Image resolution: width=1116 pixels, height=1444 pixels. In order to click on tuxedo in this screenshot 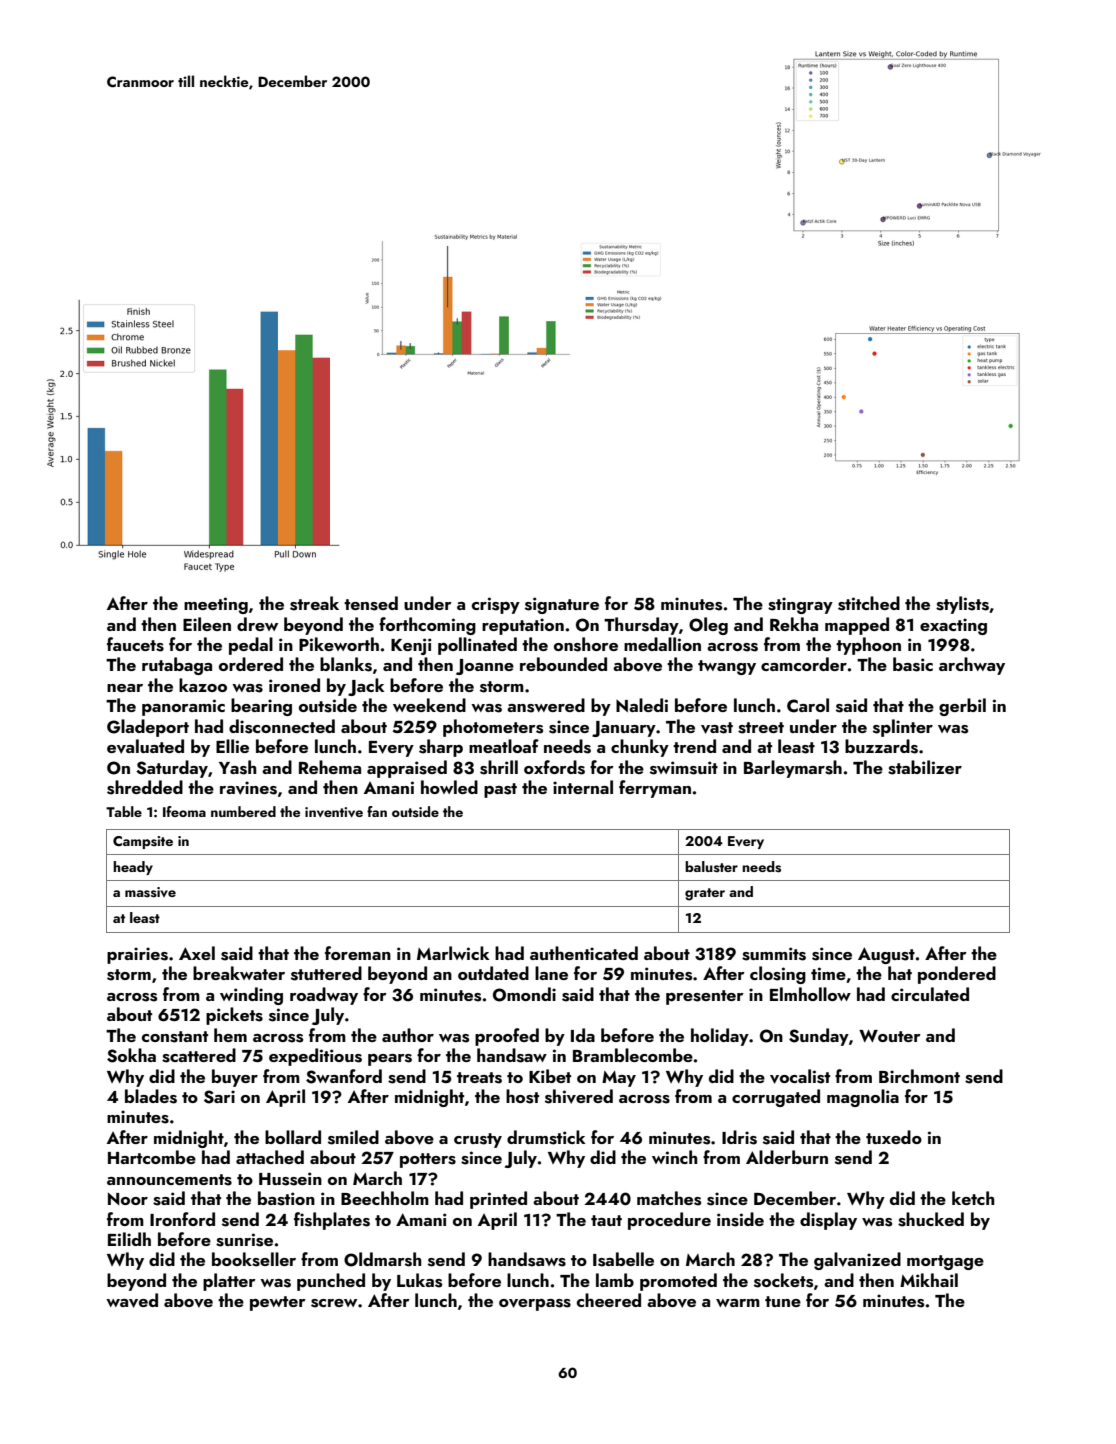, I will do `click(894, 1137)`.
